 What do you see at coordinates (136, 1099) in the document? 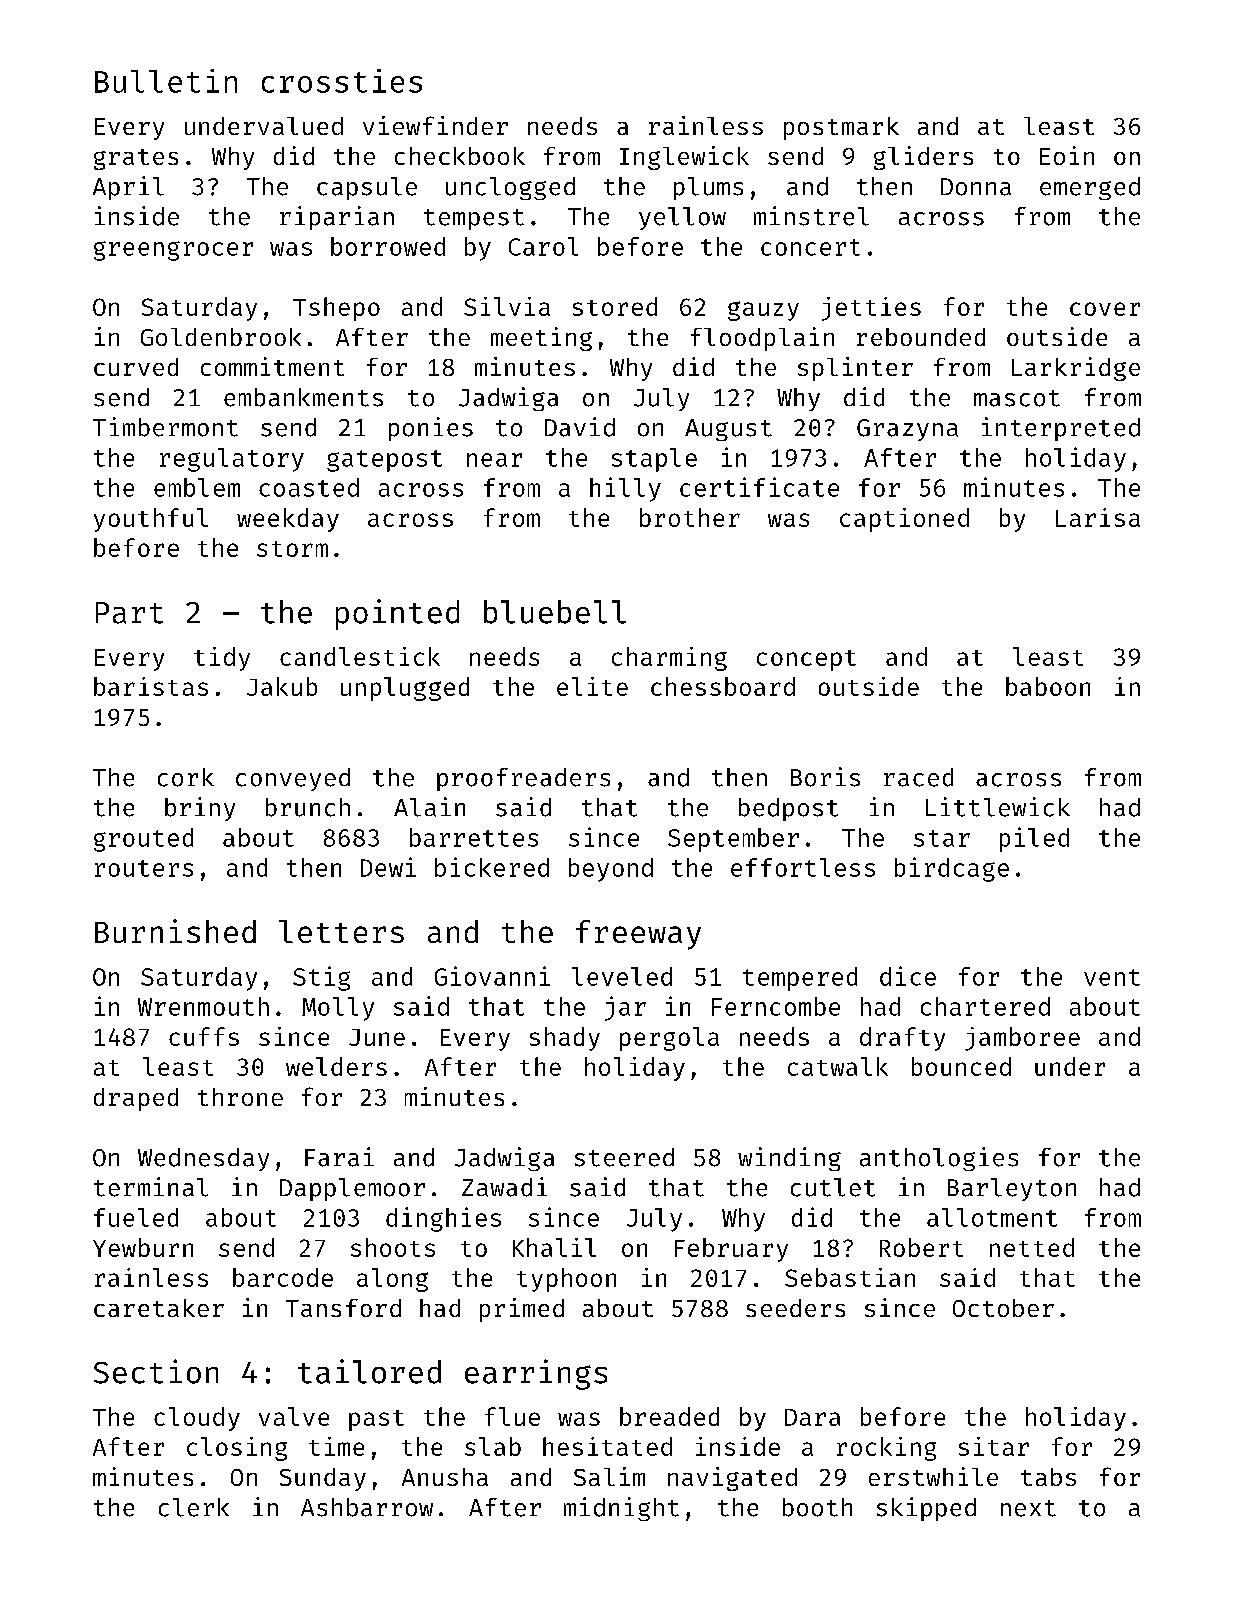
I see `draped` at bounding box center [136, 1099].
